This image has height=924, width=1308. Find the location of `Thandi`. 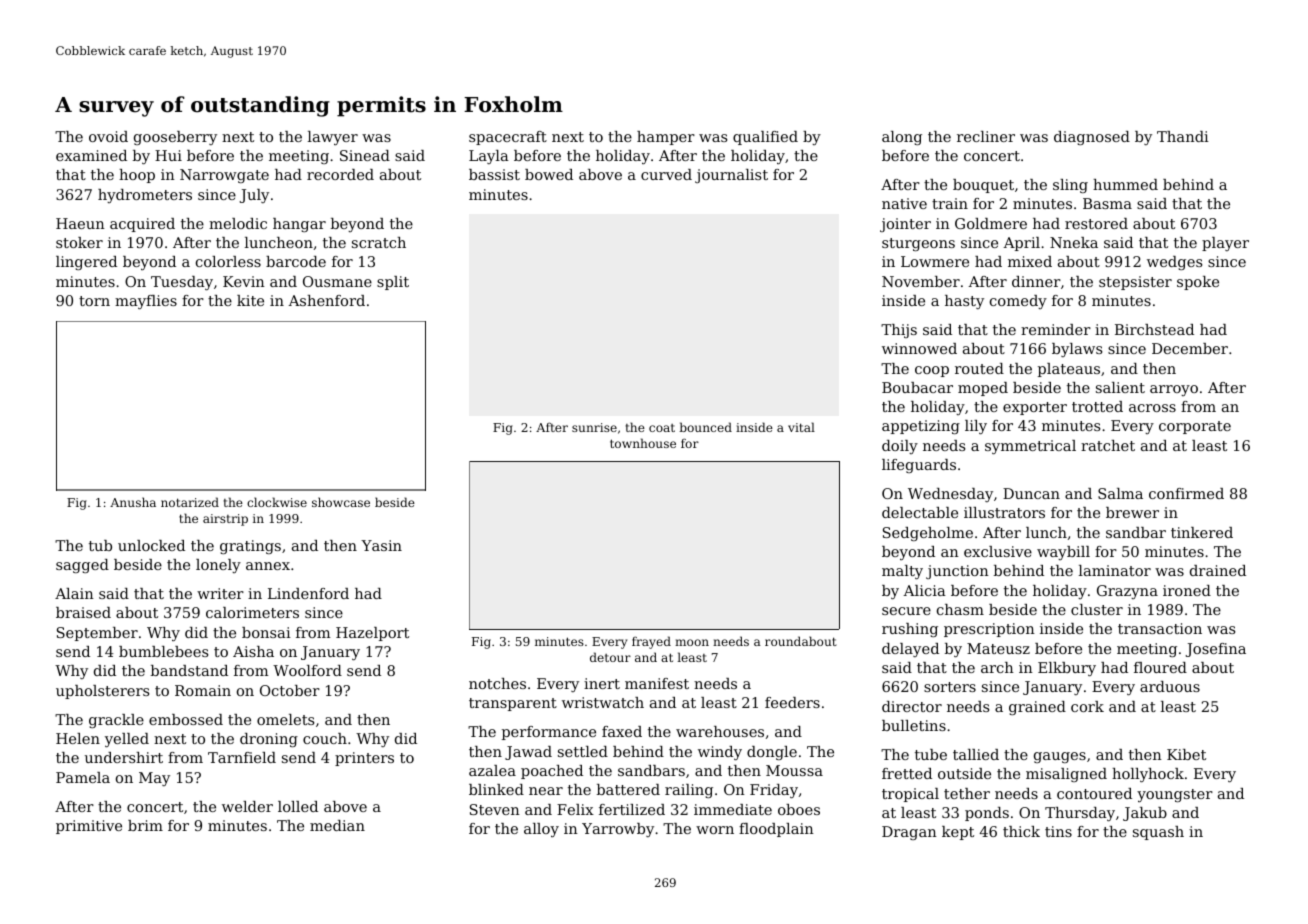

Thandi is located at coordinates (1183, 136).
